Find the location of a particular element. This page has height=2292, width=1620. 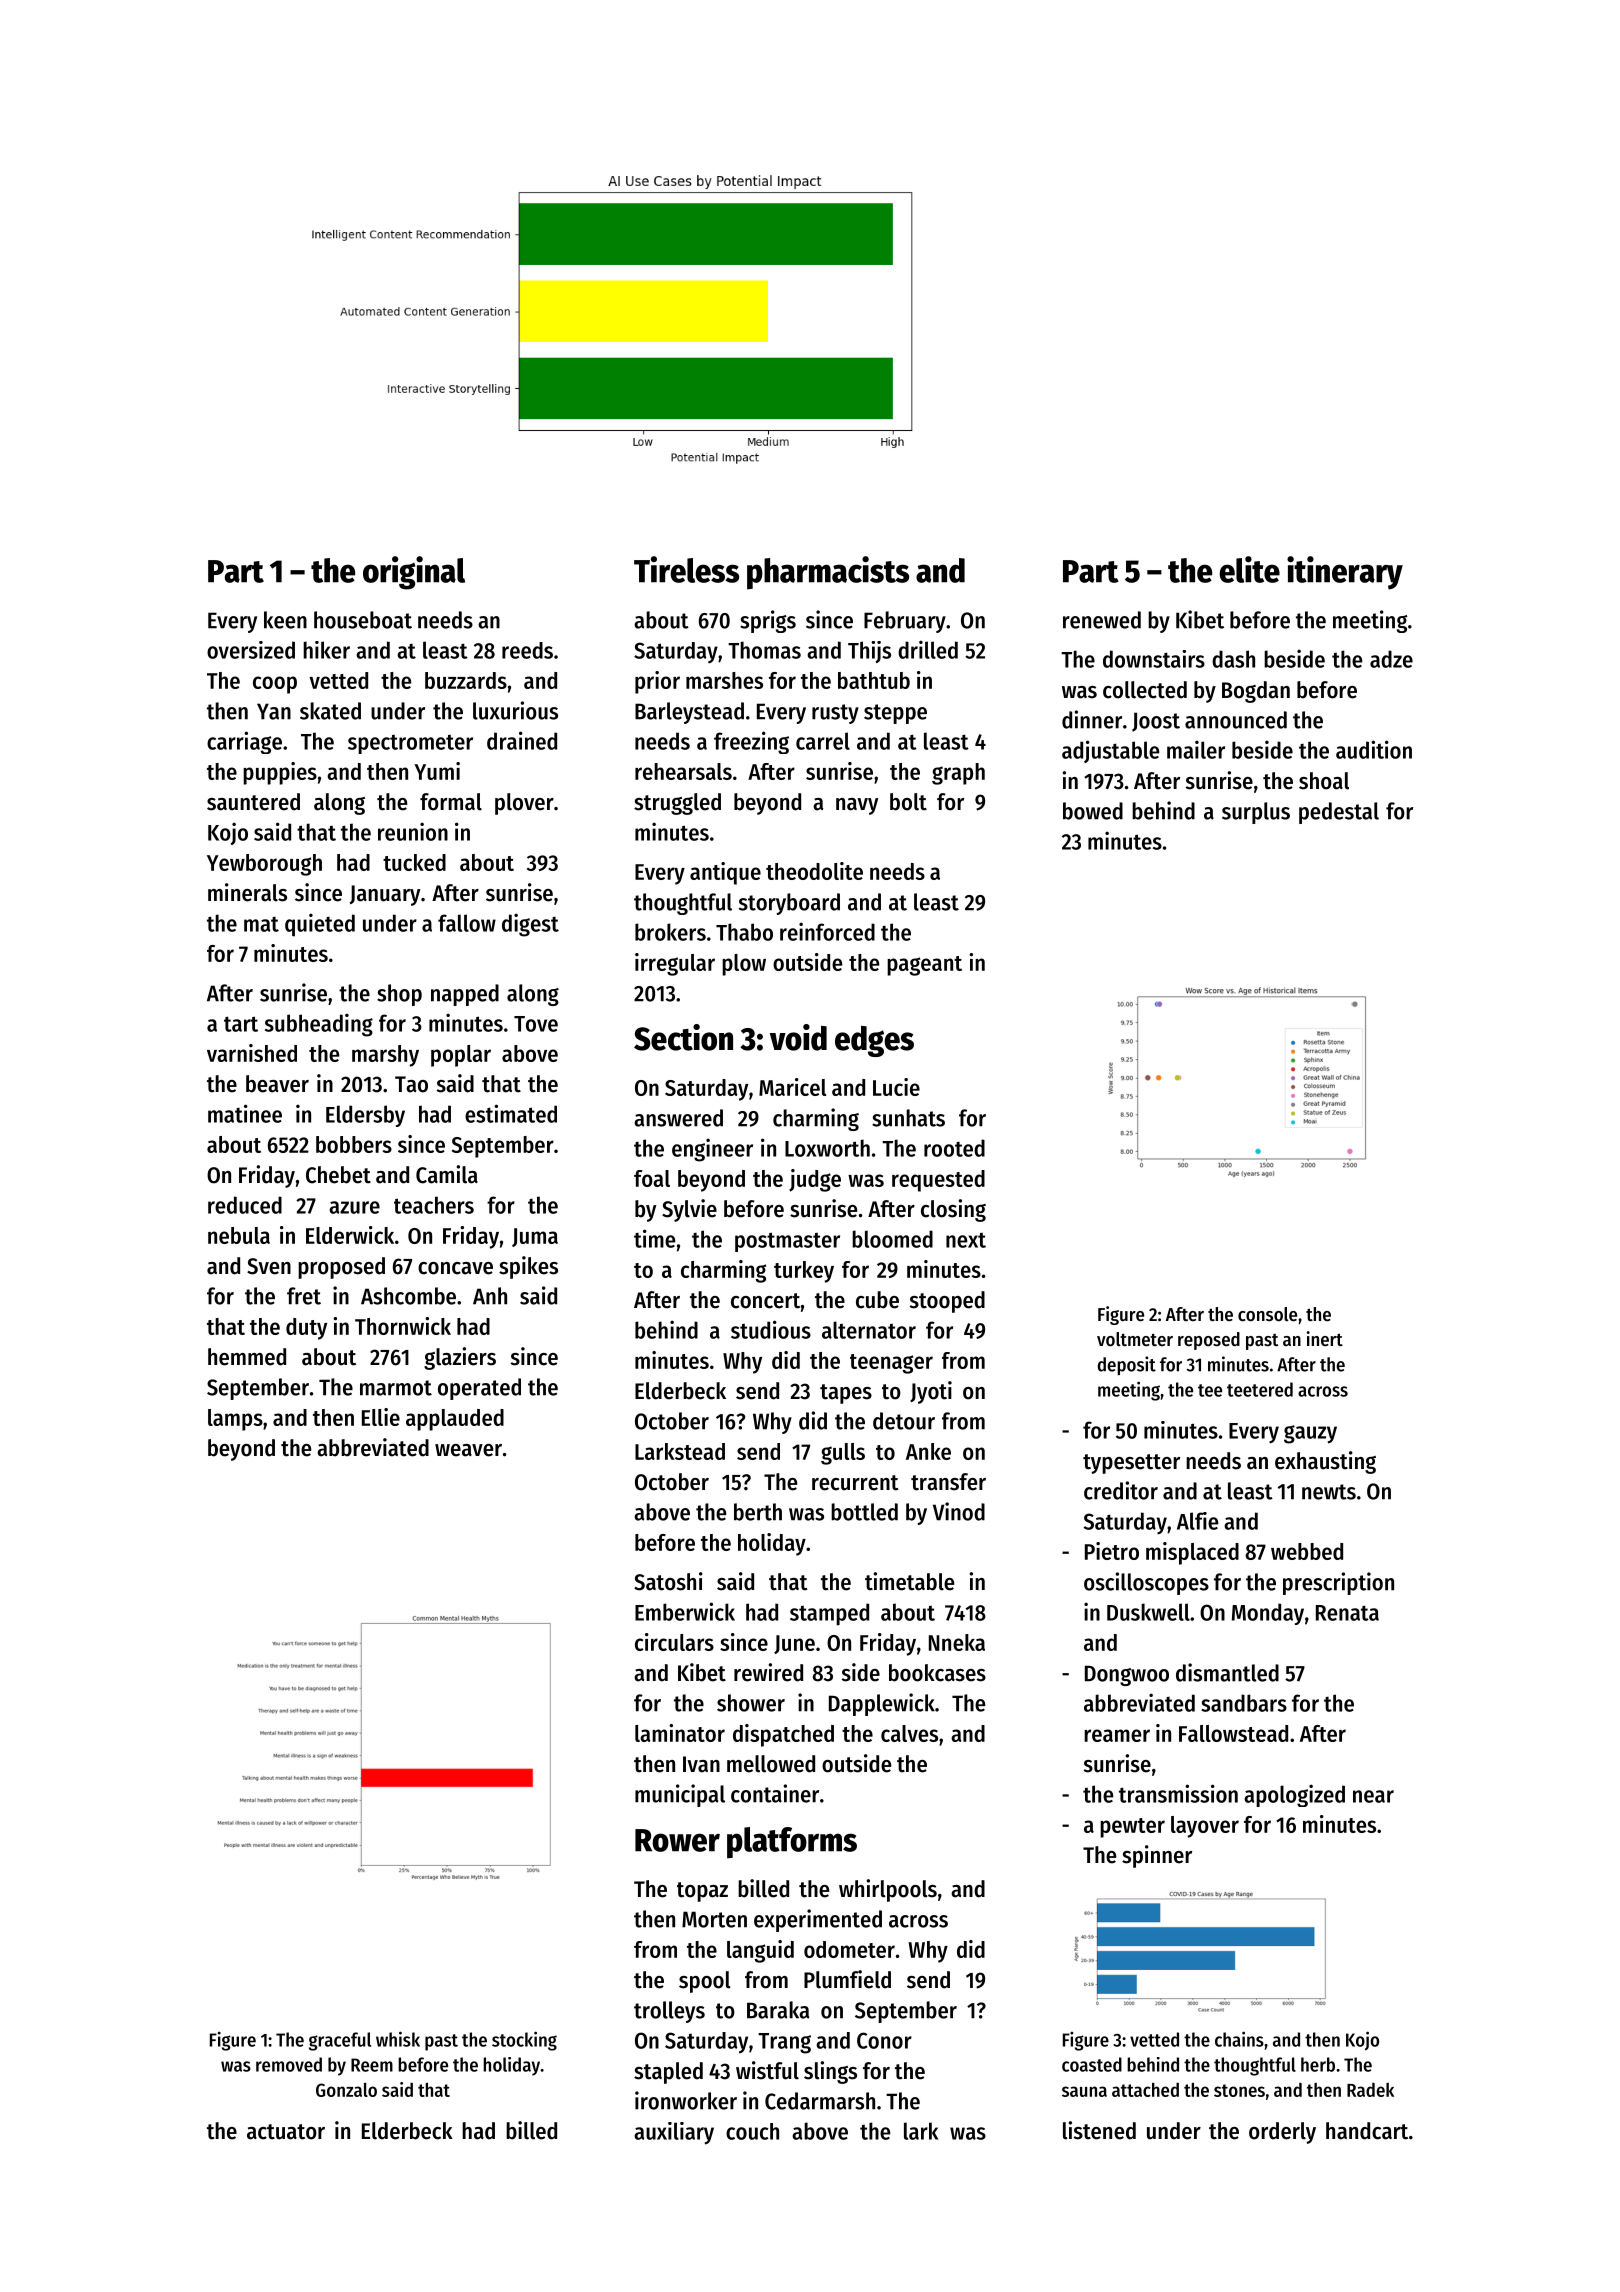

elite is located at coordinates (1249, 569).
